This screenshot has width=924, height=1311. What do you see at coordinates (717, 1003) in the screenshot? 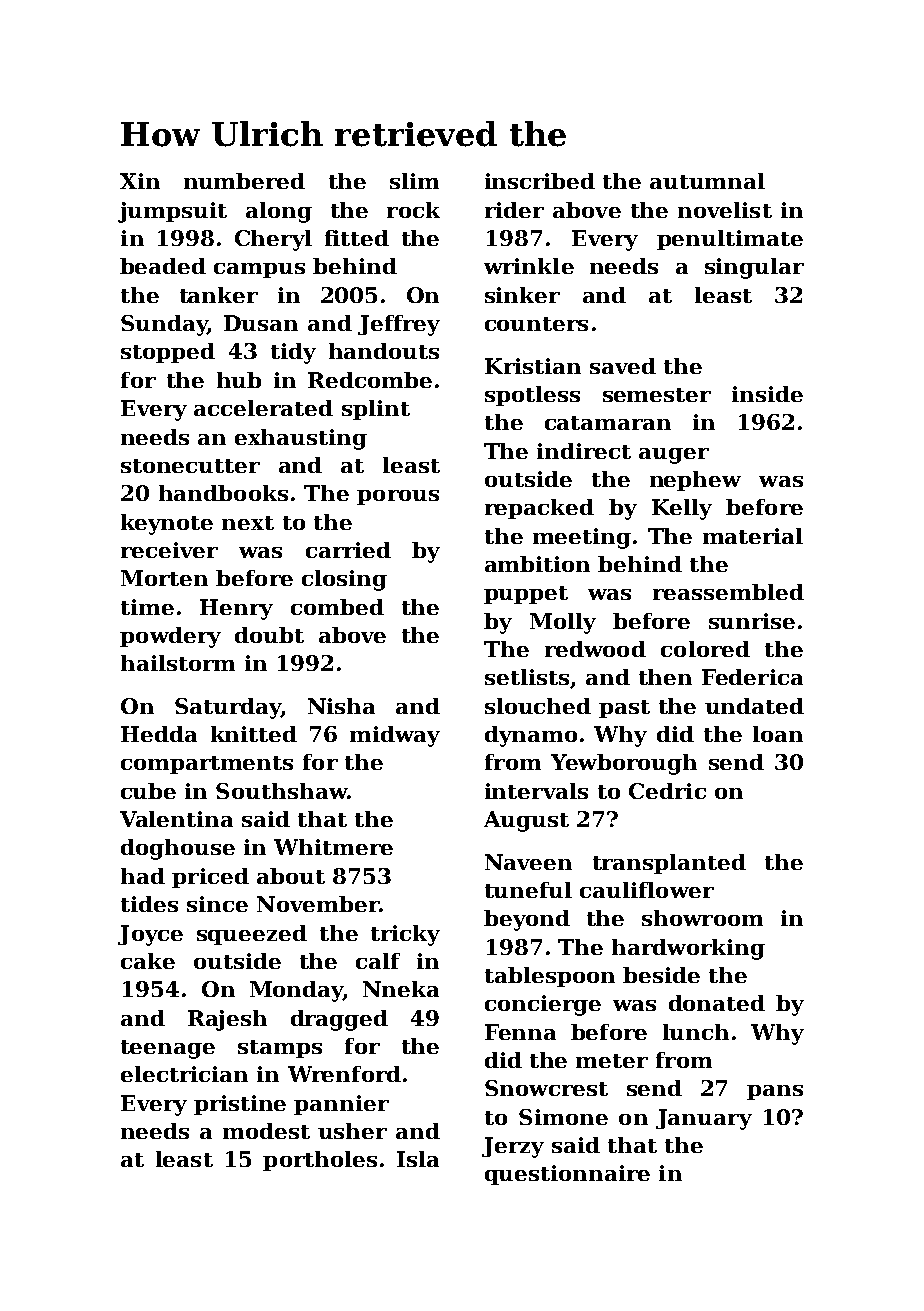
I see `donated` at bounding box center [717, 1003].
